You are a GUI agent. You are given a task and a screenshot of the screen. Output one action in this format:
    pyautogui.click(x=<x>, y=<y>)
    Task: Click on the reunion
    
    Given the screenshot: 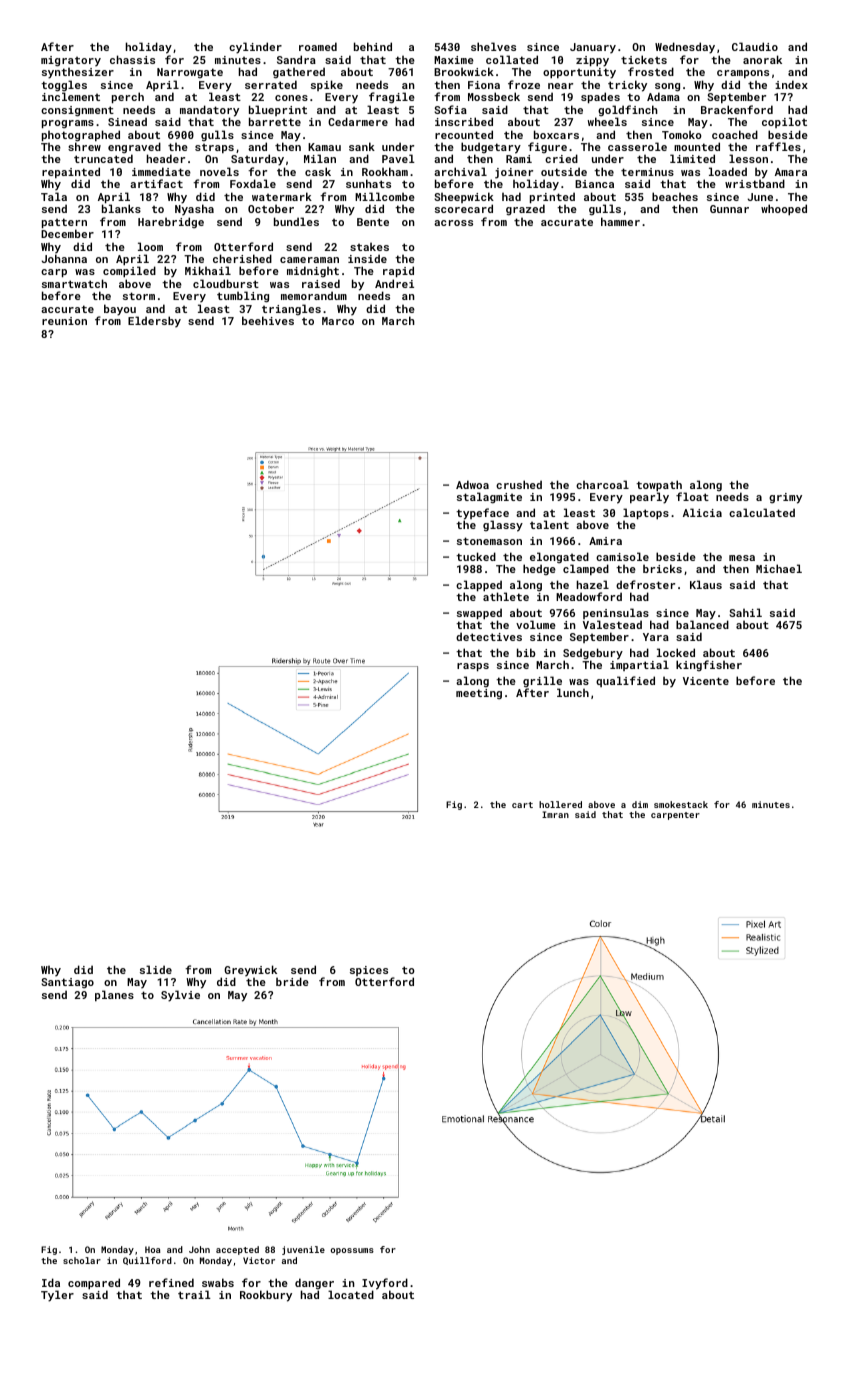 What is the action you would take?
    pyautogui.click(x=64, y=321)
